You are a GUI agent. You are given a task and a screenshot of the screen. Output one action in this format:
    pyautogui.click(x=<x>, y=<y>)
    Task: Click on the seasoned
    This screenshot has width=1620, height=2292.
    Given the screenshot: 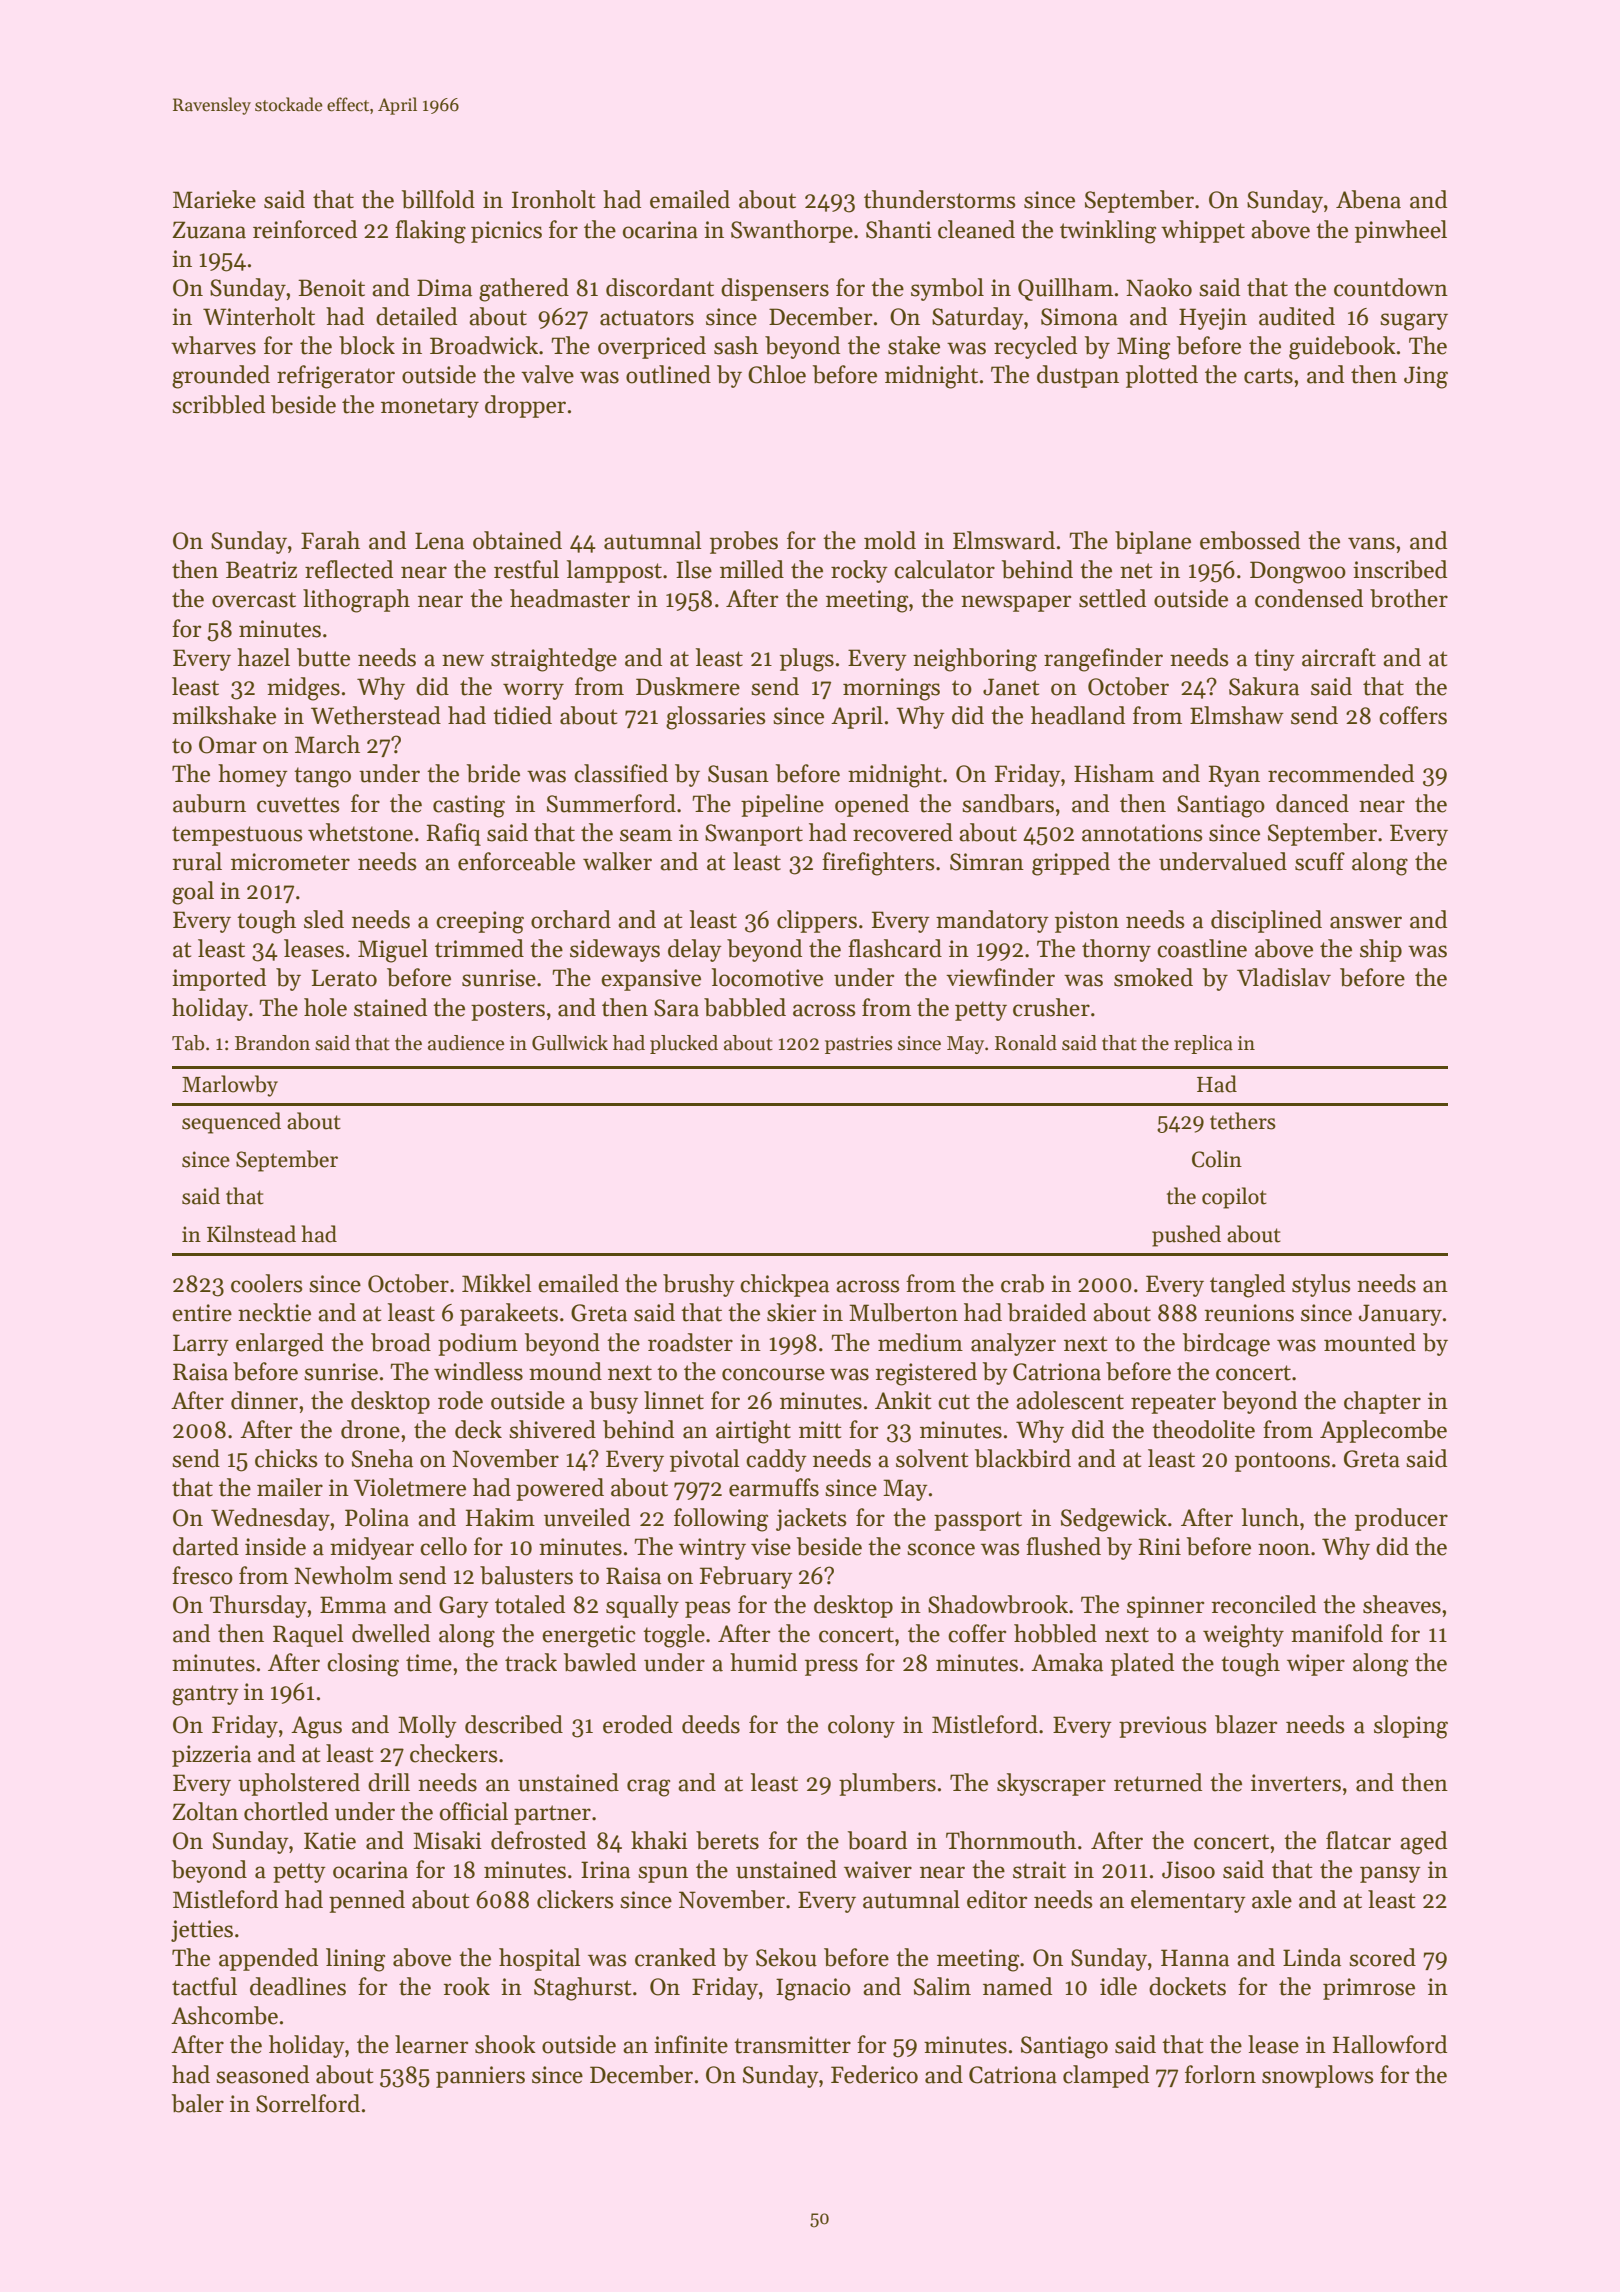 What is the action you would take?
    pyautogui.click(x=262, y=2074)
